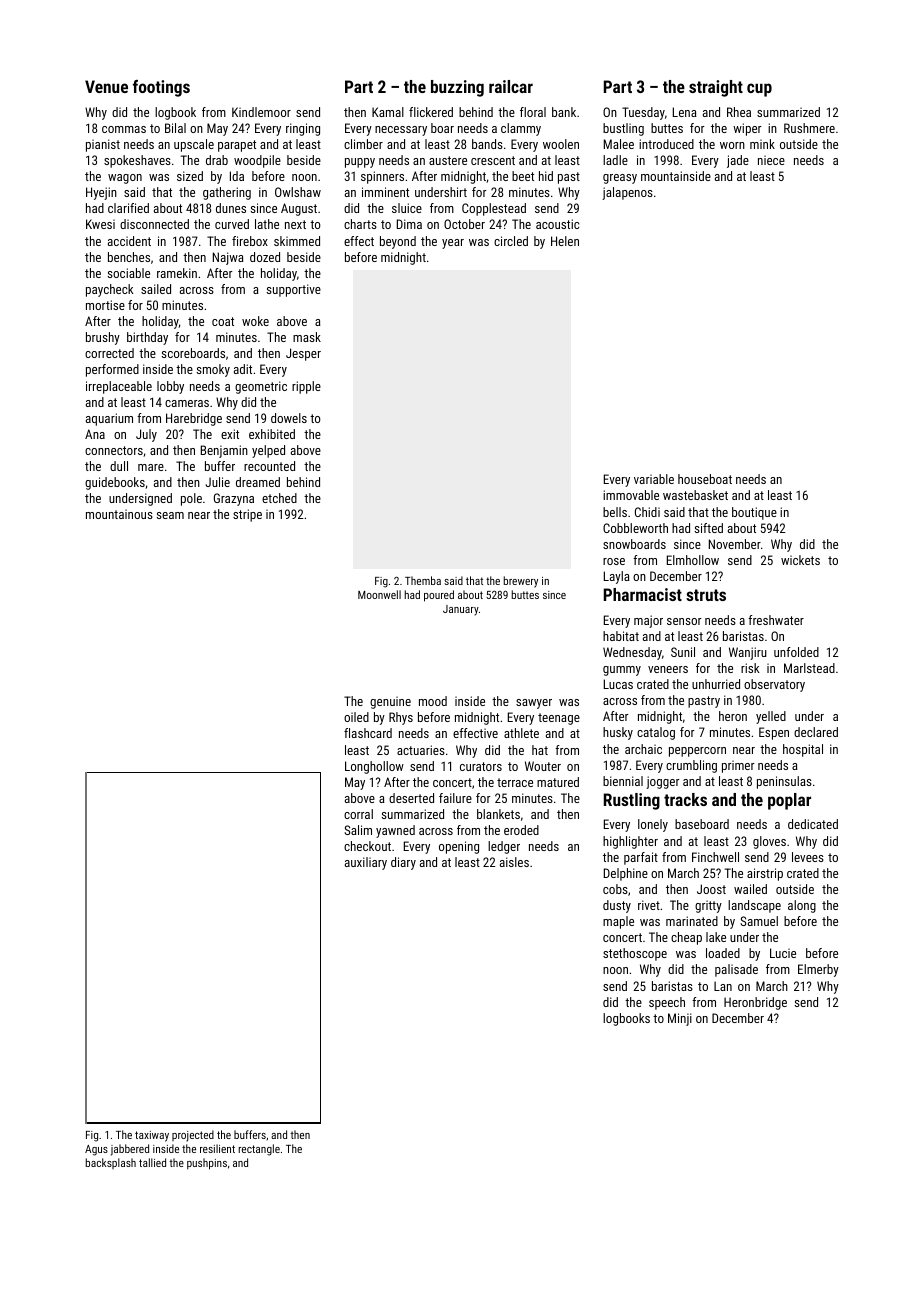 The height and width of the document is (1308, 924). Describe the element at coordinates (259, 1150) in the document. I see `rectangle` at that location.
